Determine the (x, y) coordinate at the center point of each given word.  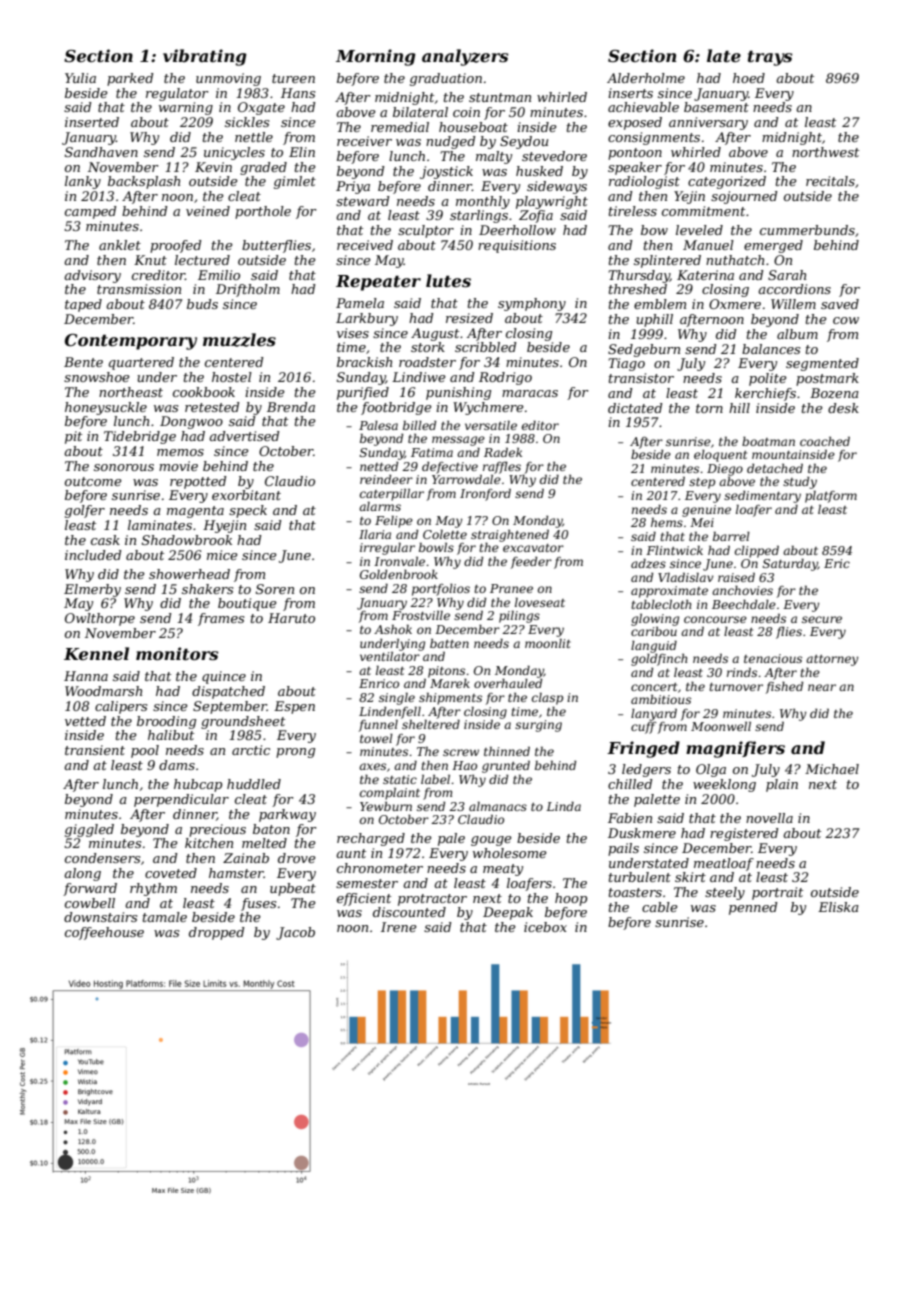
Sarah (787, 275)
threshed (638, 289)
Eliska (838, 907)
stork (428, 347)
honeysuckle (106, 408)
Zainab (246, 858)
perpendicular (181, 800)
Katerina (705, 275)
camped (91, 212)
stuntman (500, 97)
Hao (464, 765)
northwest (825, 152)
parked (130, 79)
